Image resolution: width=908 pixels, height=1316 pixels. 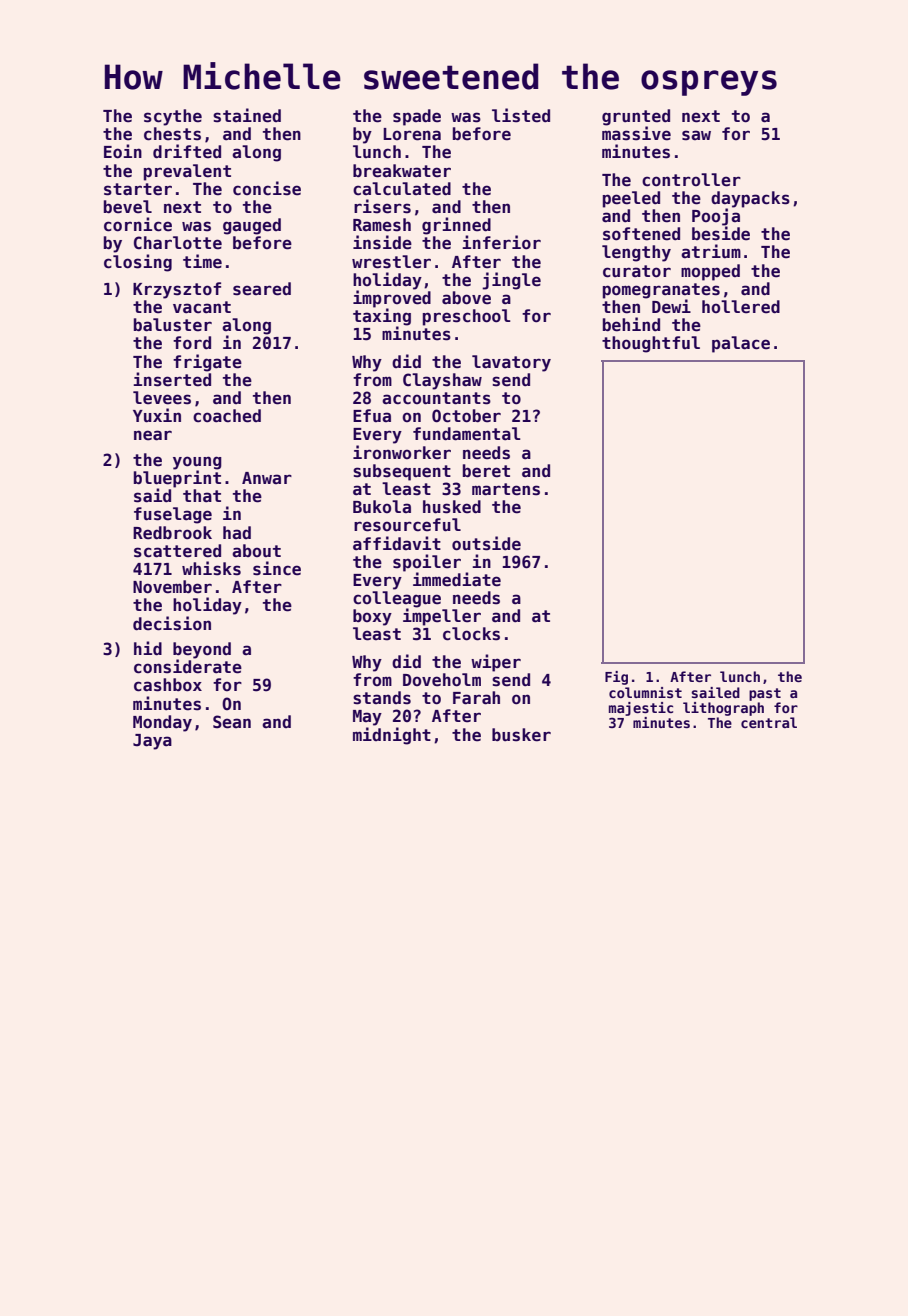 I want to click on calculated, so click(x=402, y=189).
